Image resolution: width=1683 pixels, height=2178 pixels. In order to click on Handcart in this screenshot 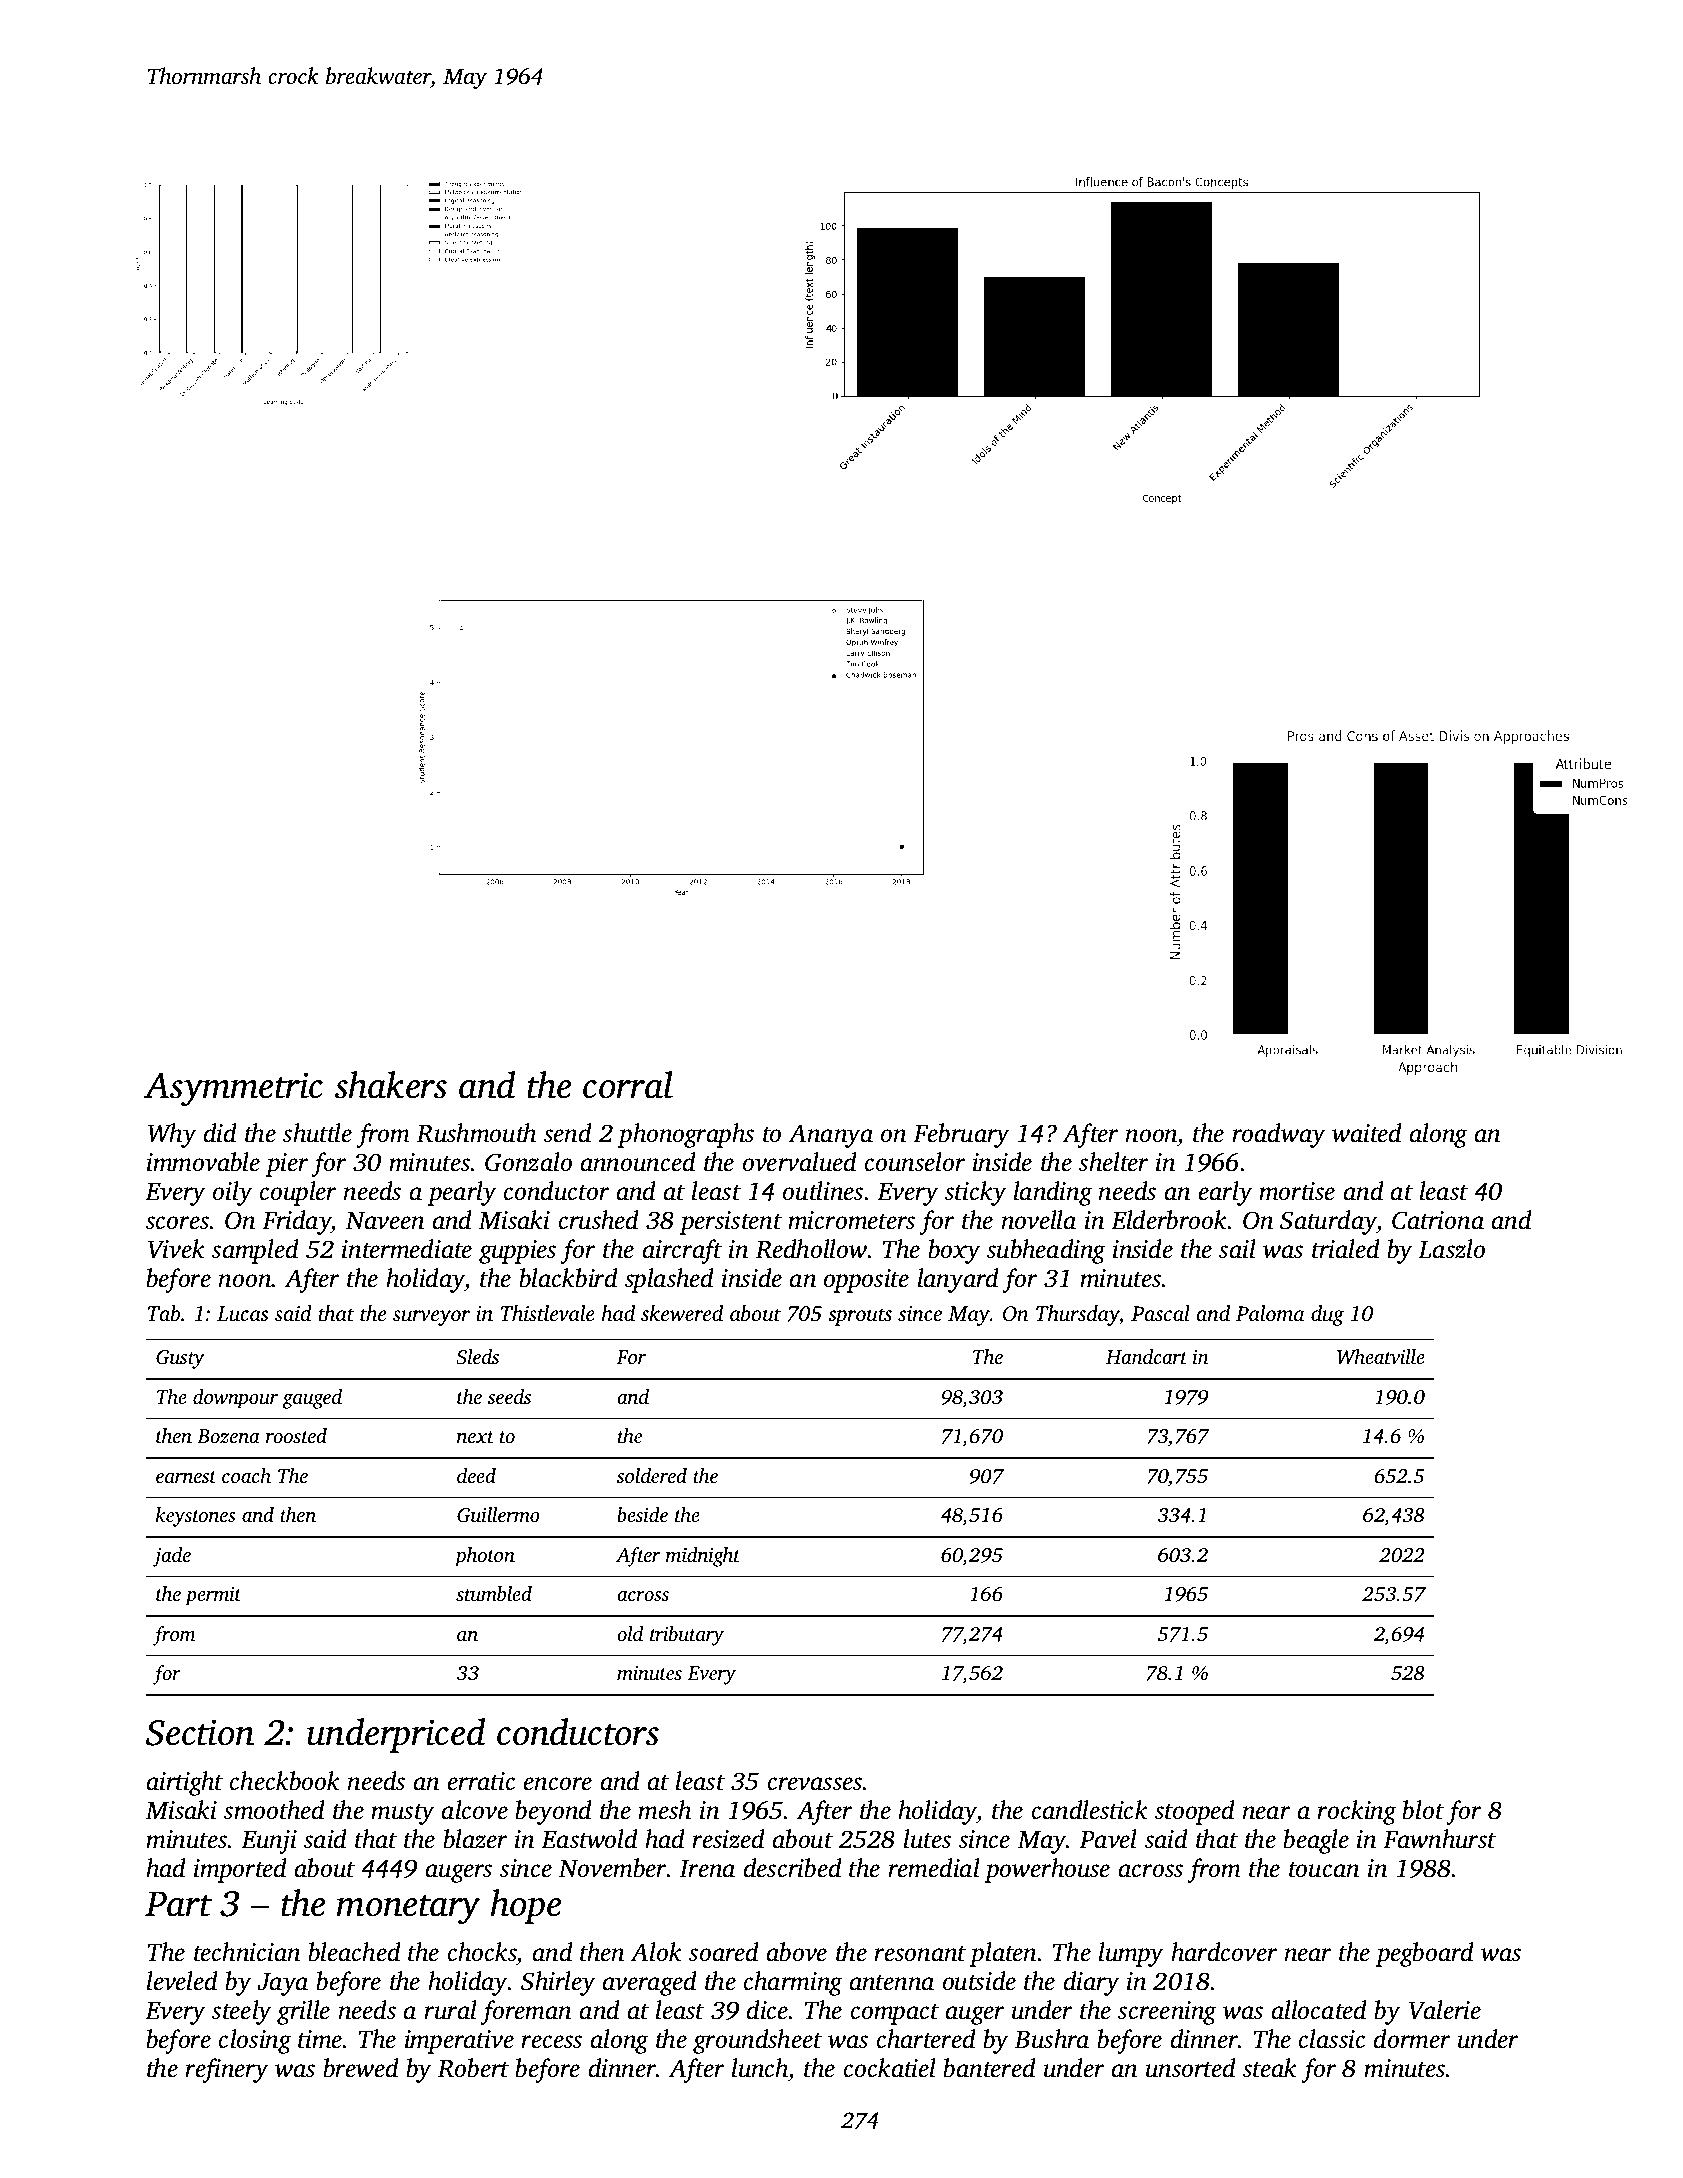, I will do `click(1146, 1356)`.
